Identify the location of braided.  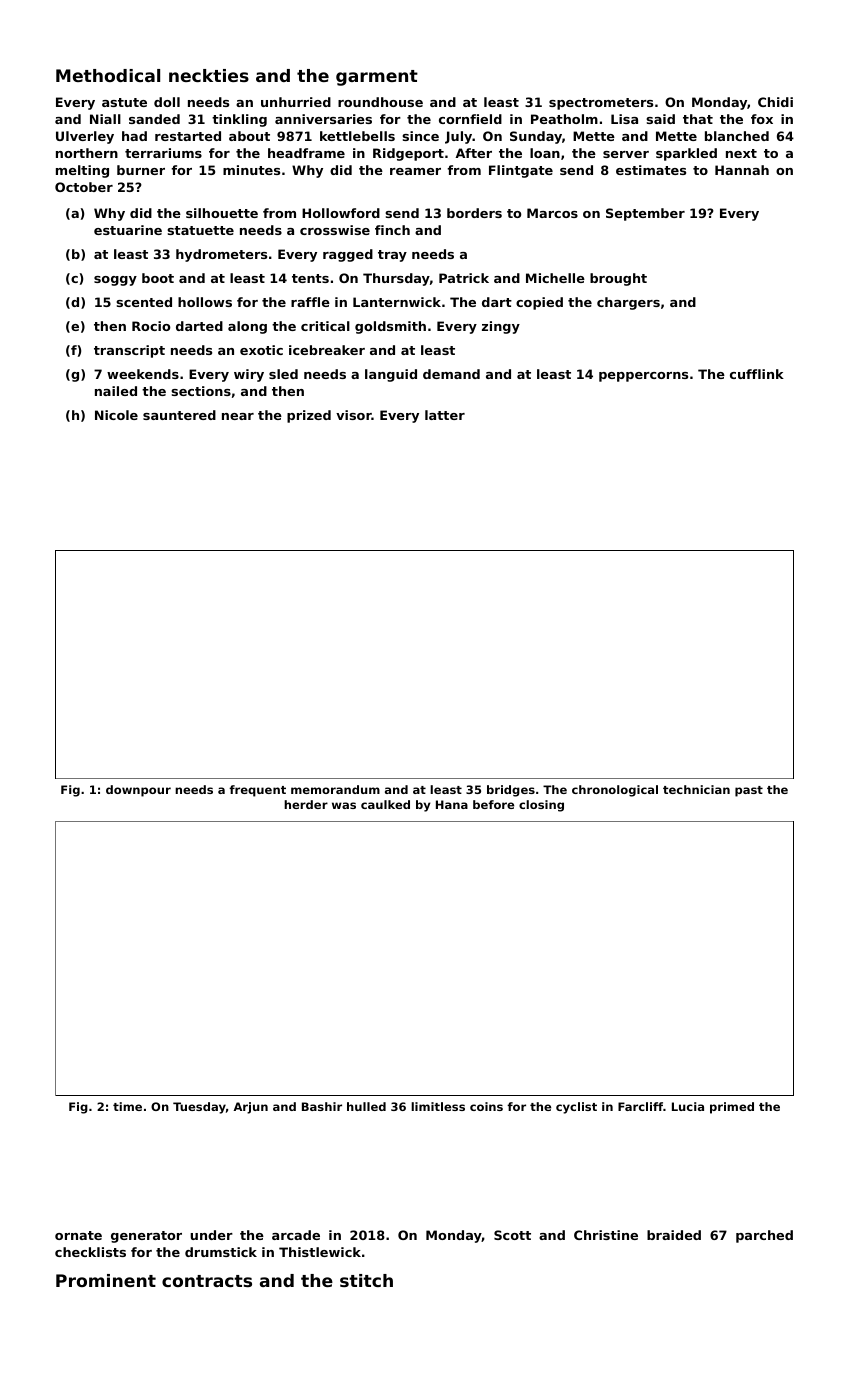
(674, 1235).
